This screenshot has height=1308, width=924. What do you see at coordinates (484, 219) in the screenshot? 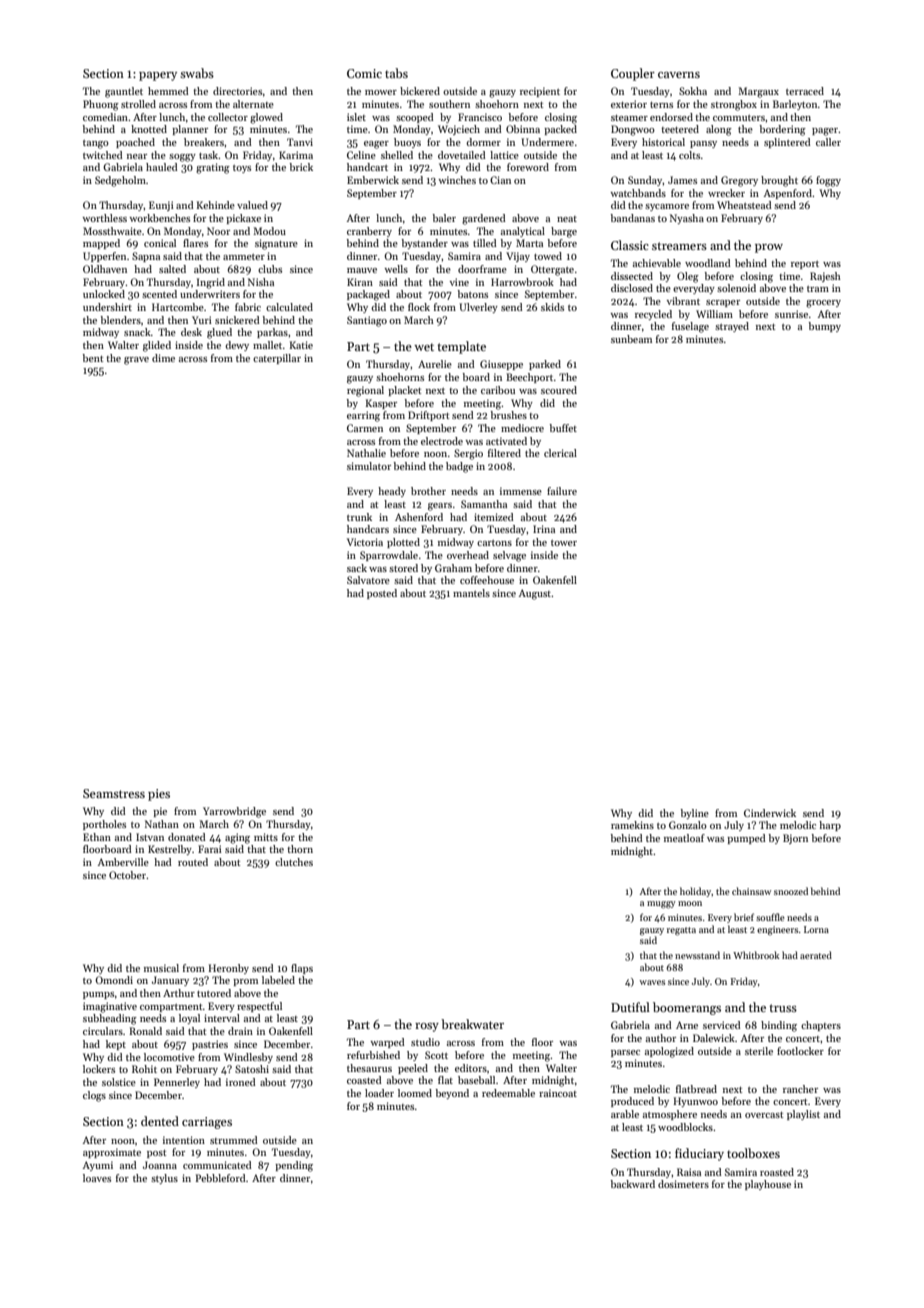
I see `gardened` at bounding box center [484, 219].
